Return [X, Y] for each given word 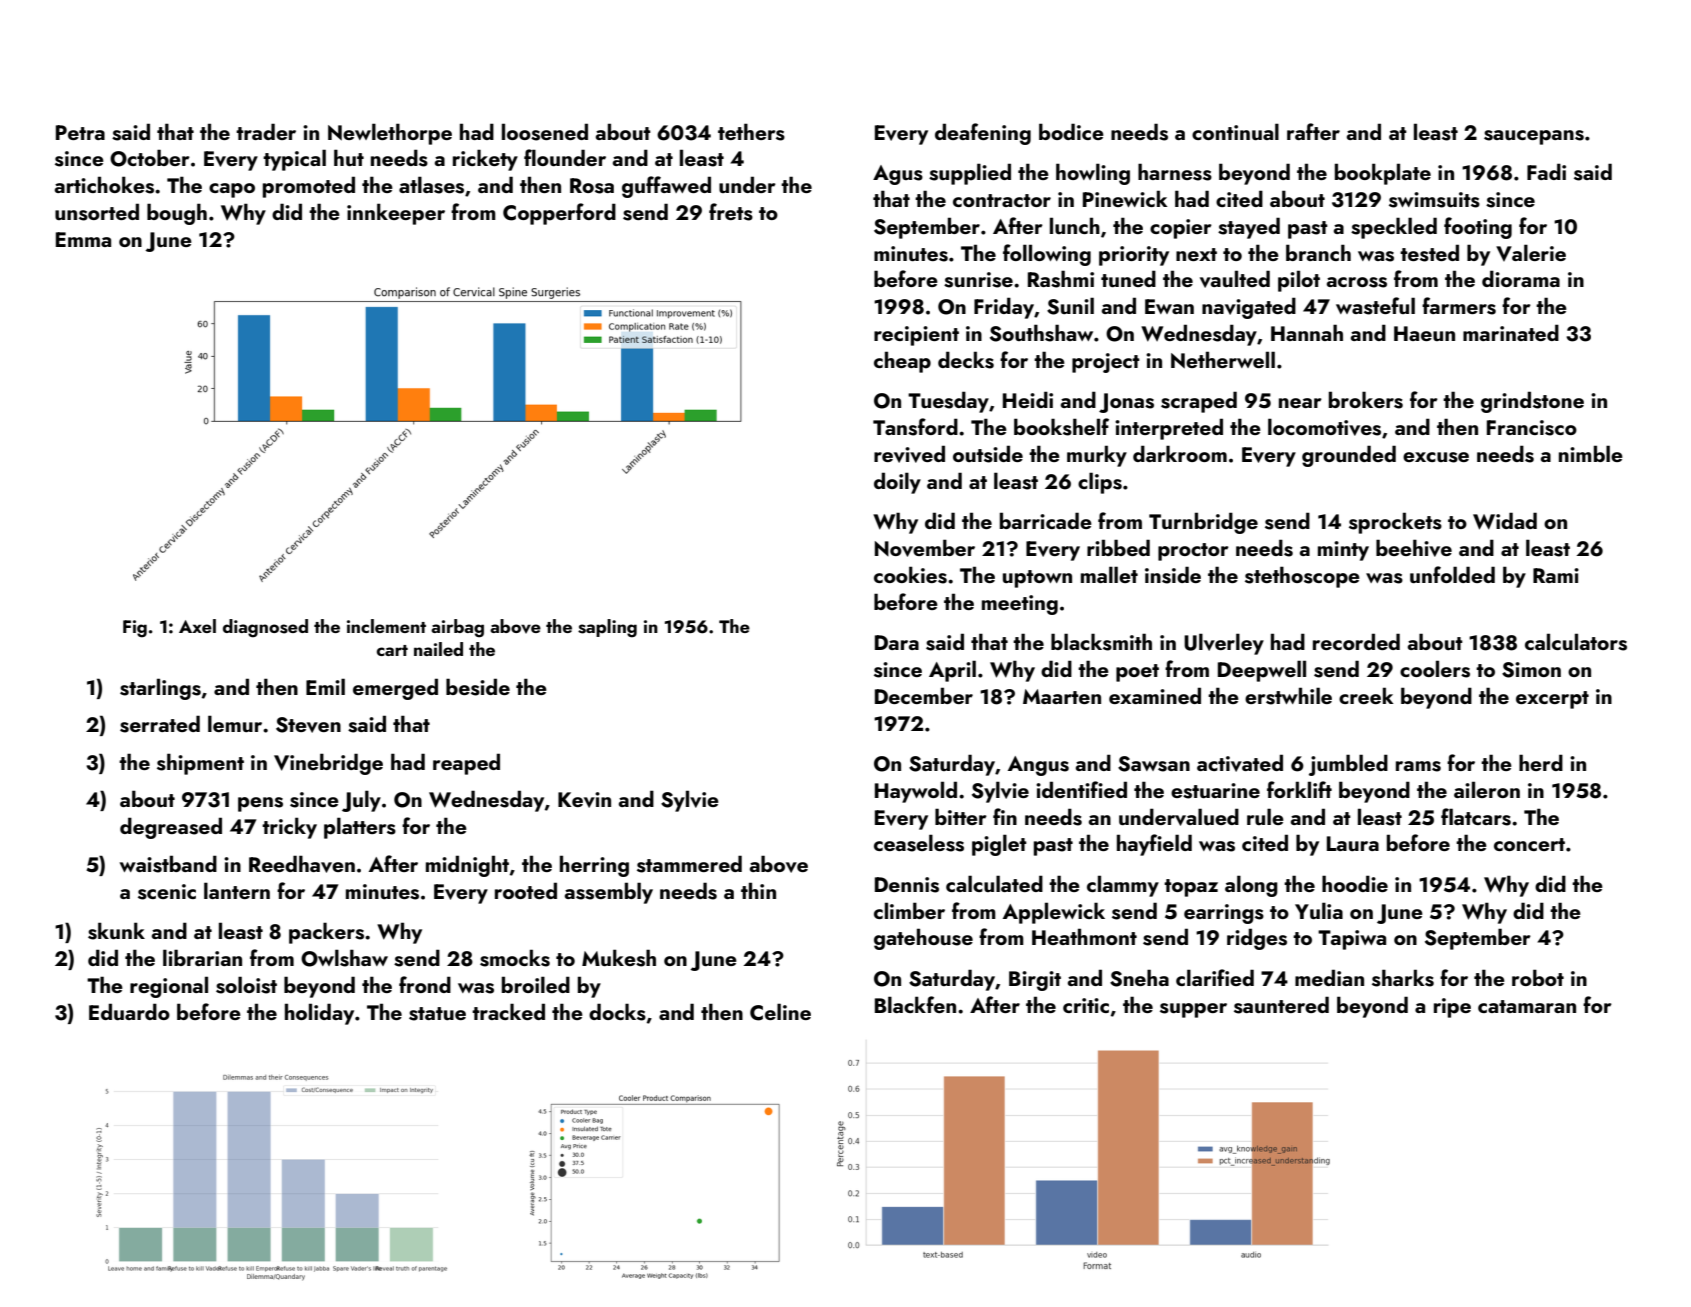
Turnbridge [1203, 523]
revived [909, 454]
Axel [197, 626]
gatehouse [923, 939]
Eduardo [129, 1011]
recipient [916, 336]
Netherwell [1223, 360]
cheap [902, 362]
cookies [910, 575]
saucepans [1534, 137]
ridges [1257, 939]
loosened [545, 132]
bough [177, 214]
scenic [167, 892]
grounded [1349, 456]
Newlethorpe [390, 134]
